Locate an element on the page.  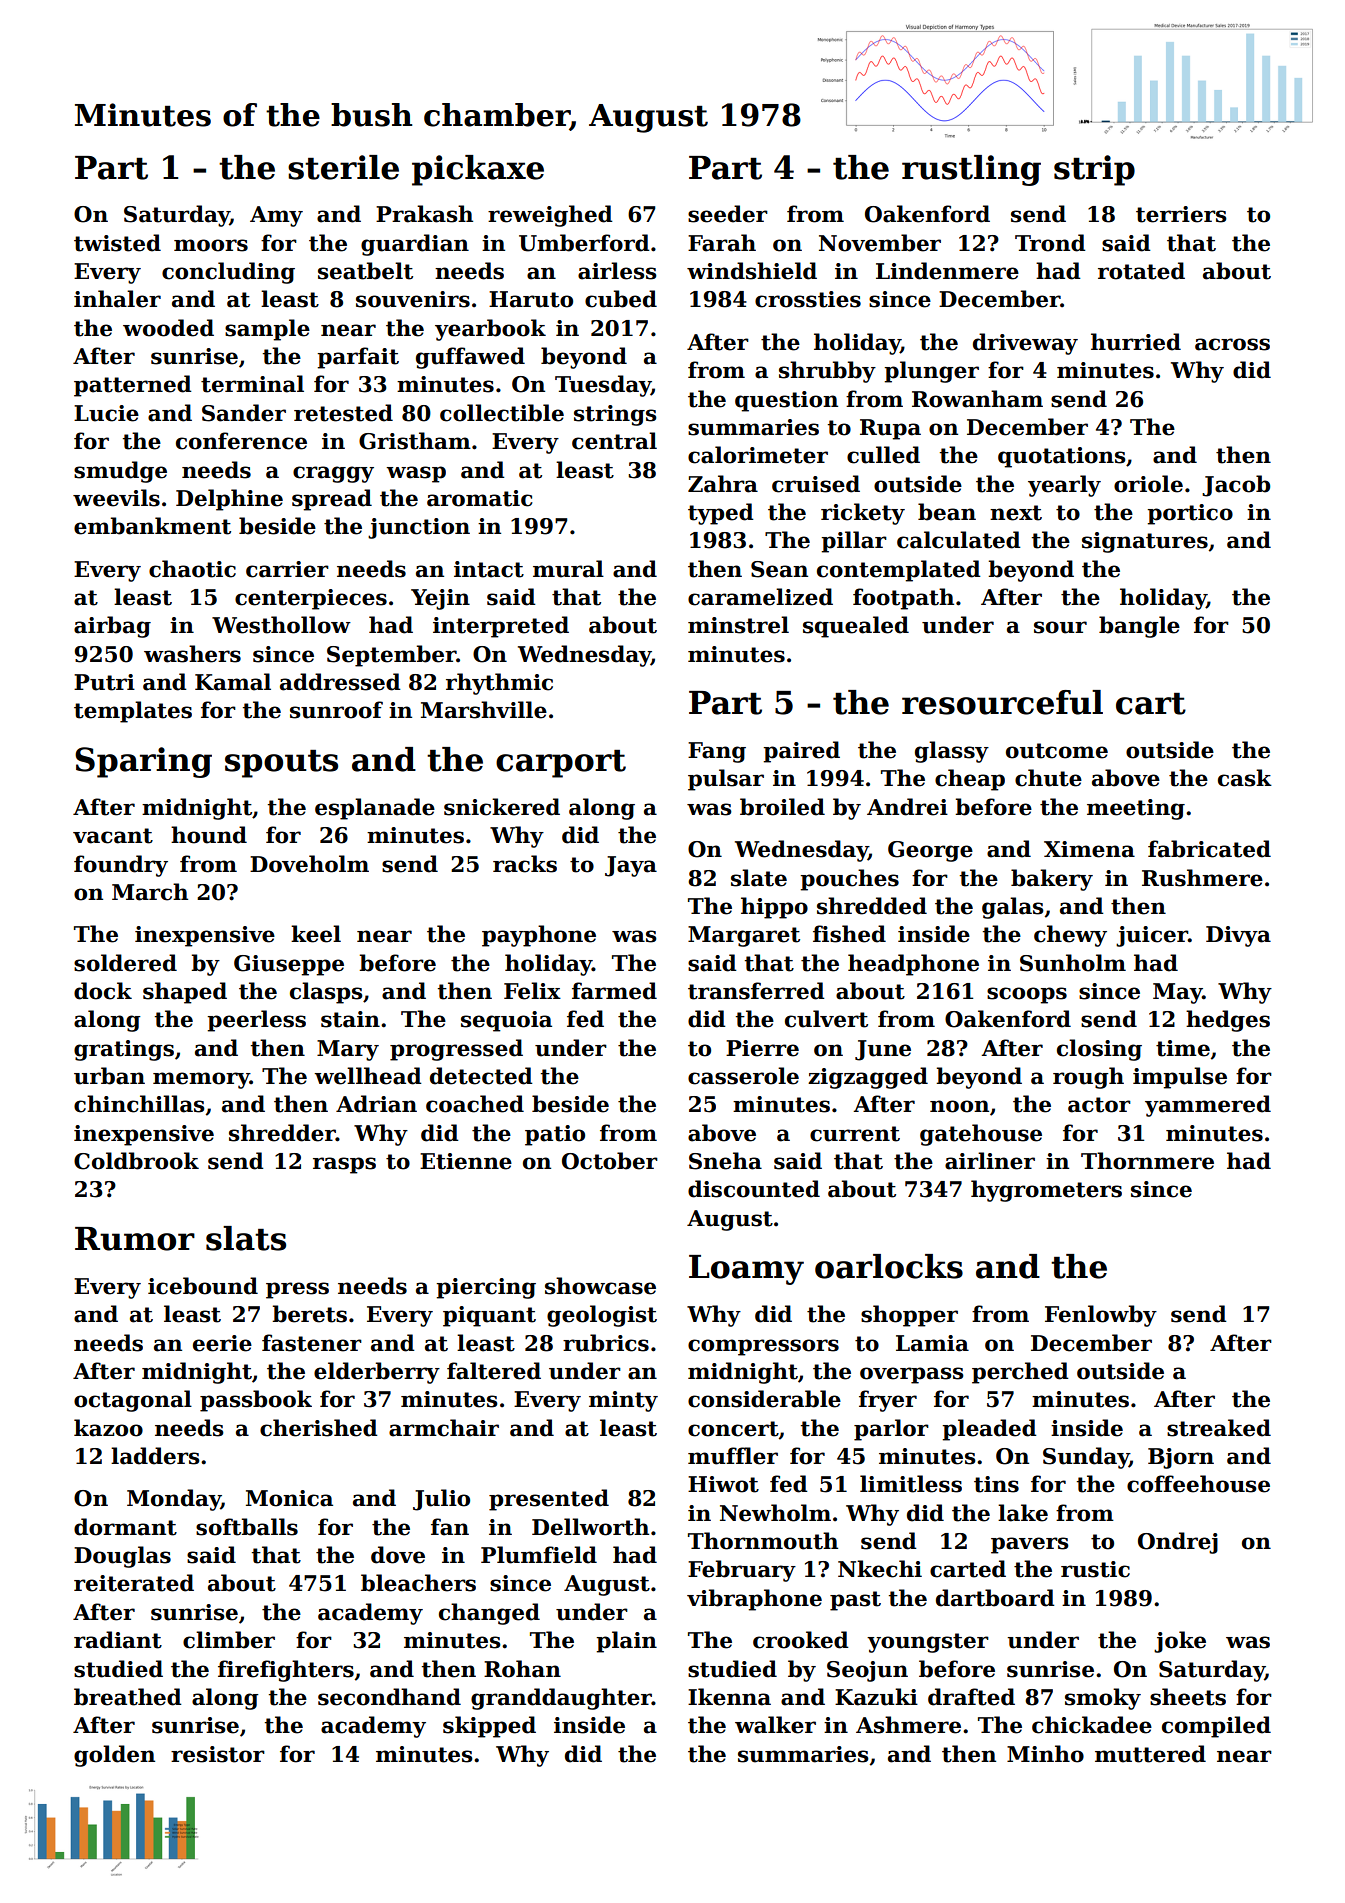
rasps is located at coordinates (344, 1165).
